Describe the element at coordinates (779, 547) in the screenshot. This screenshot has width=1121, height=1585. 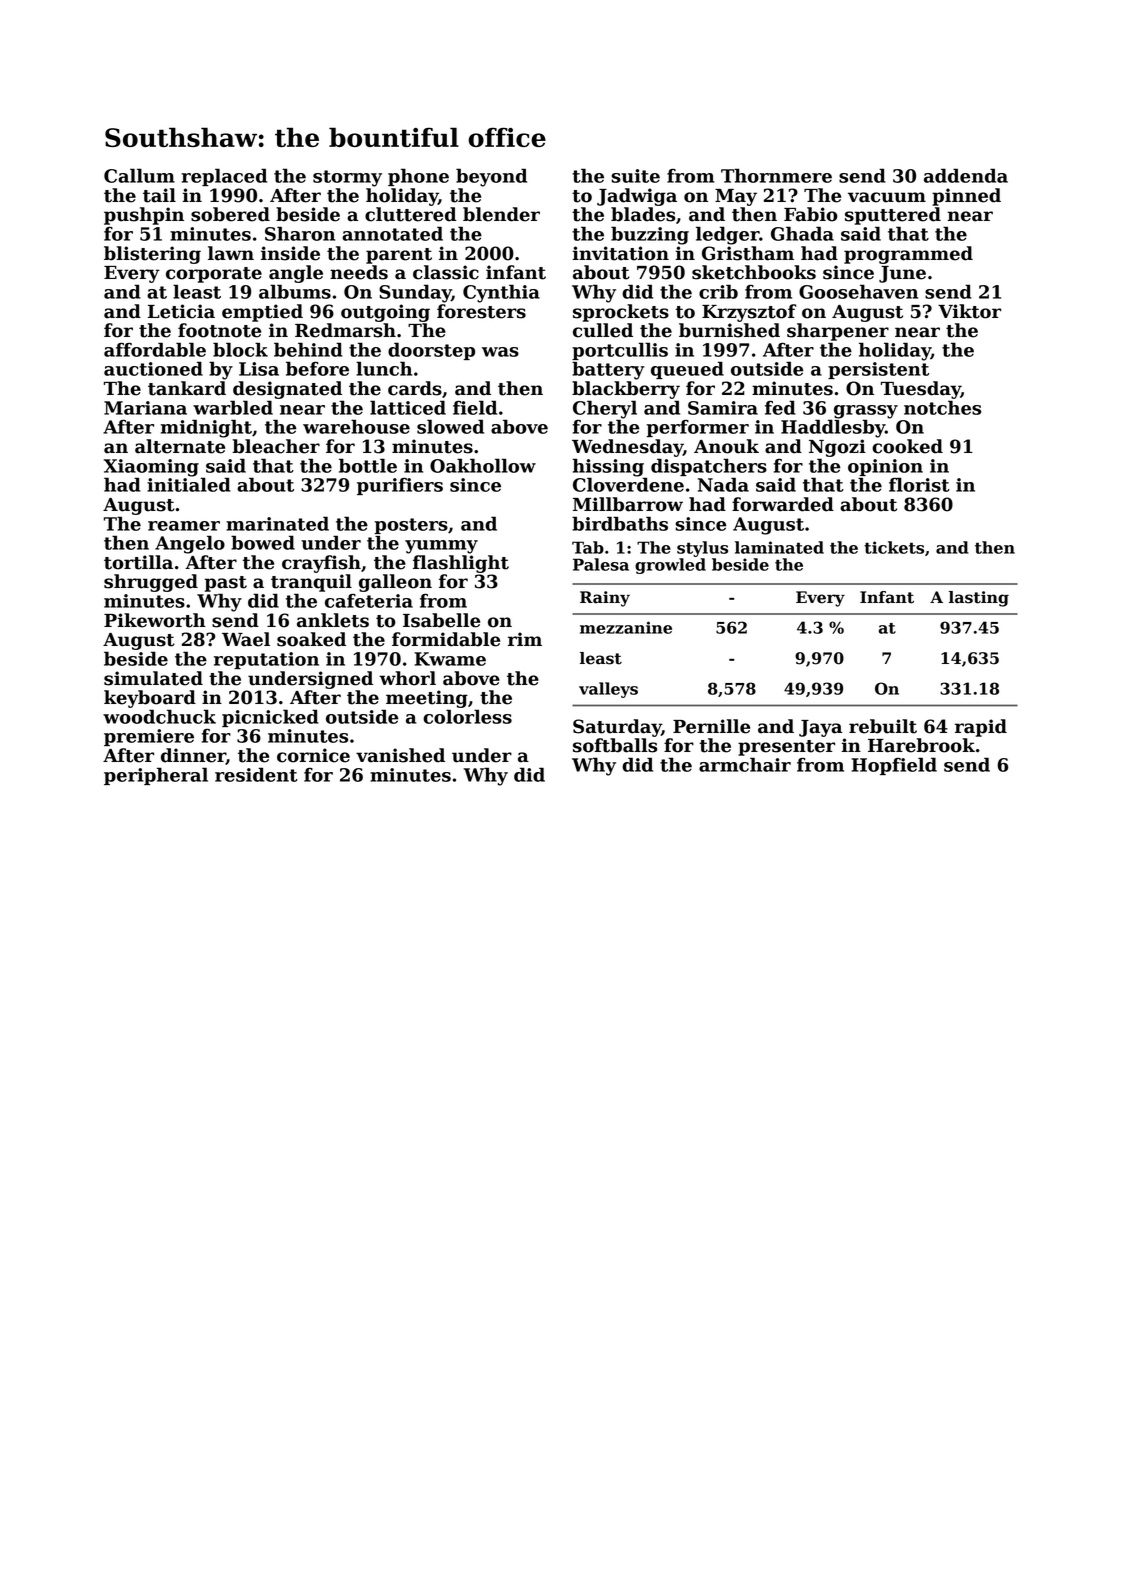
I see `laminated` at that location.
